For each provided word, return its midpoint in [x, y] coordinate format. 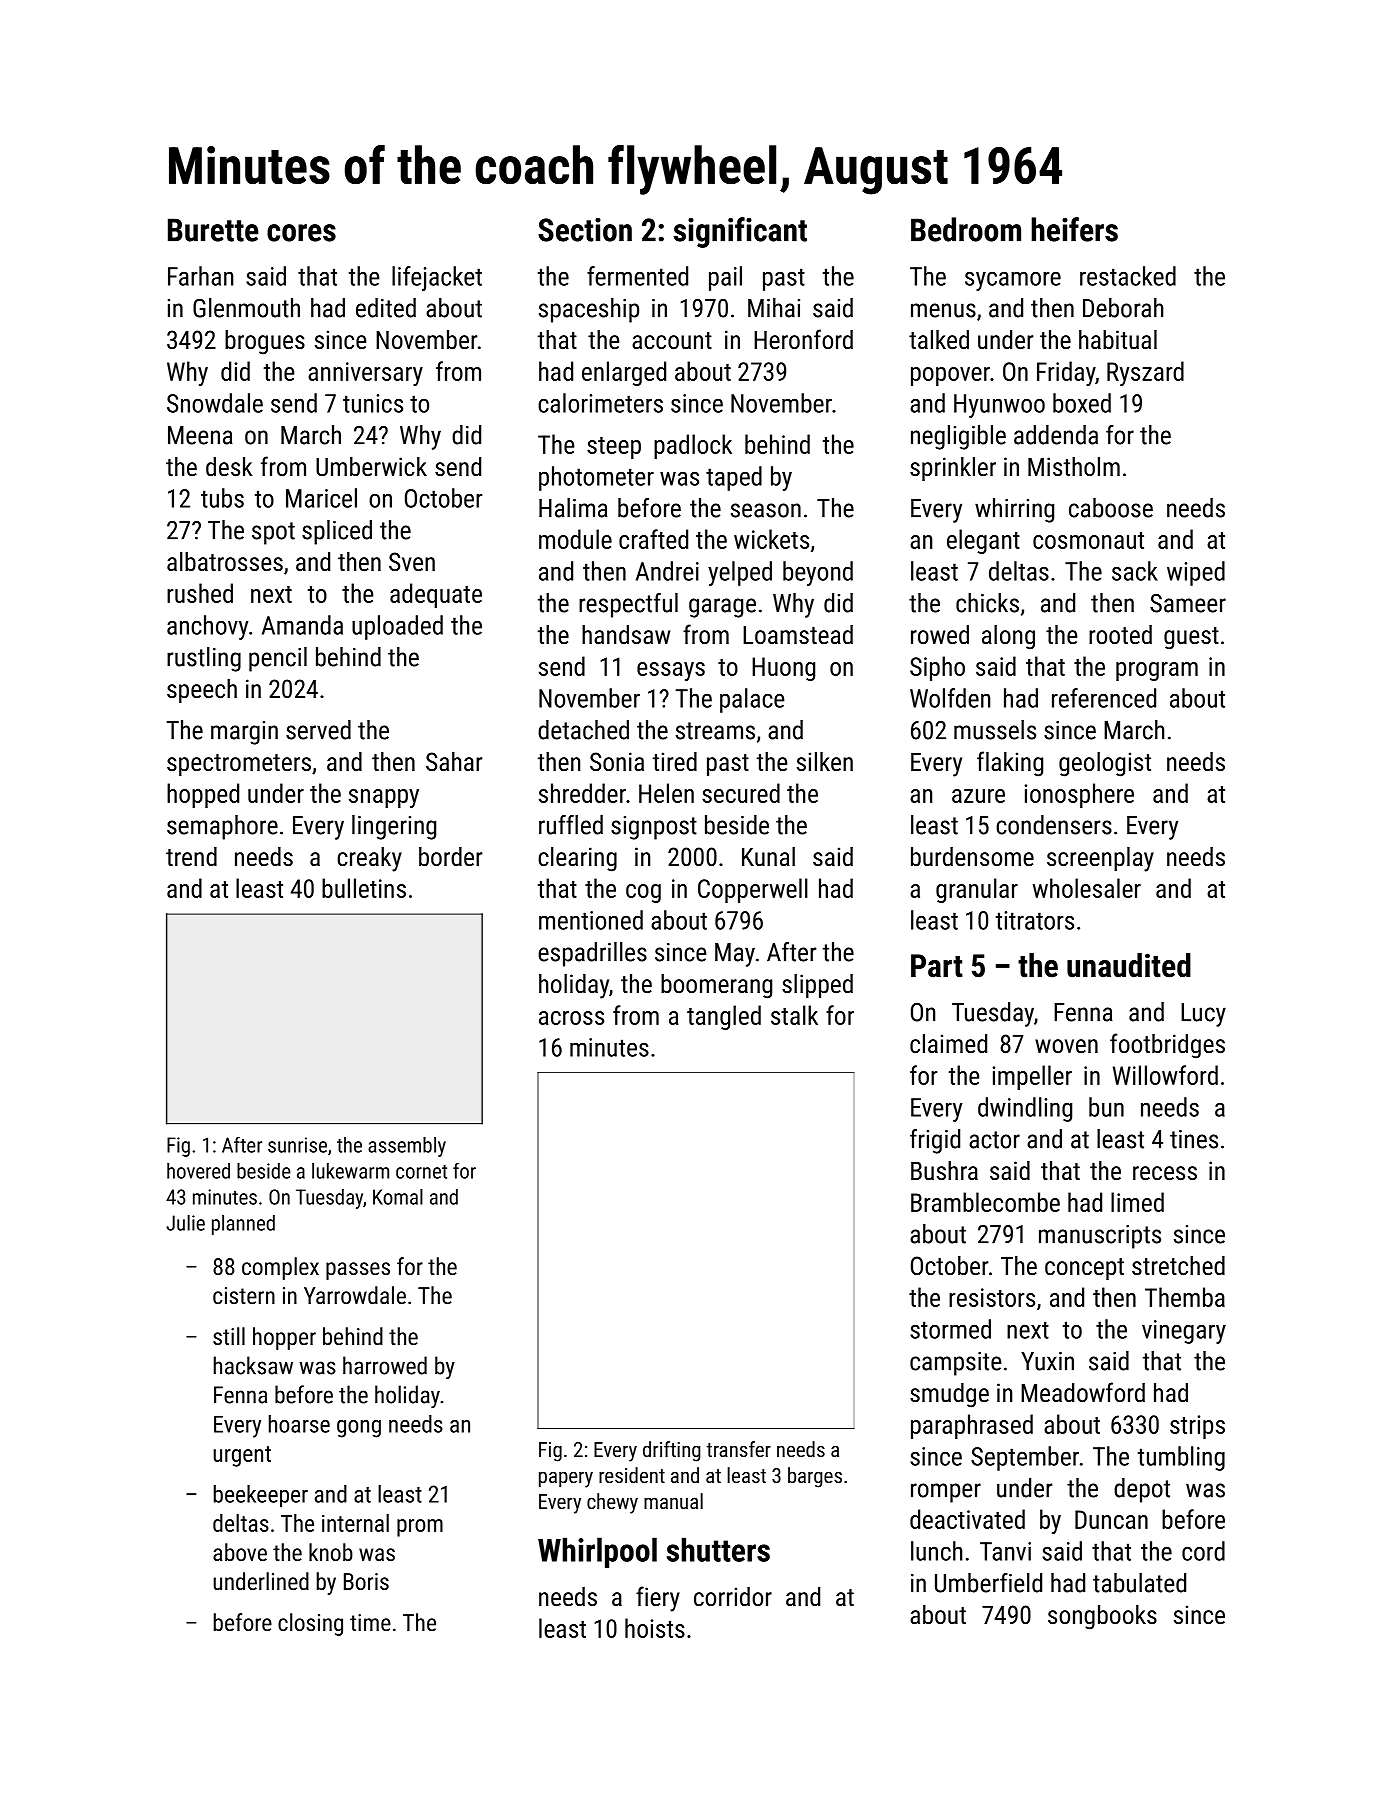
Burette [213, 230]
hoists [655, 1628]
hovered [198, 1171]
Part [937, 966]
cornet [421, 1171]
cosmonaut [1088, 540]
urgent [242, 1456]
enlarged [624, 373]
